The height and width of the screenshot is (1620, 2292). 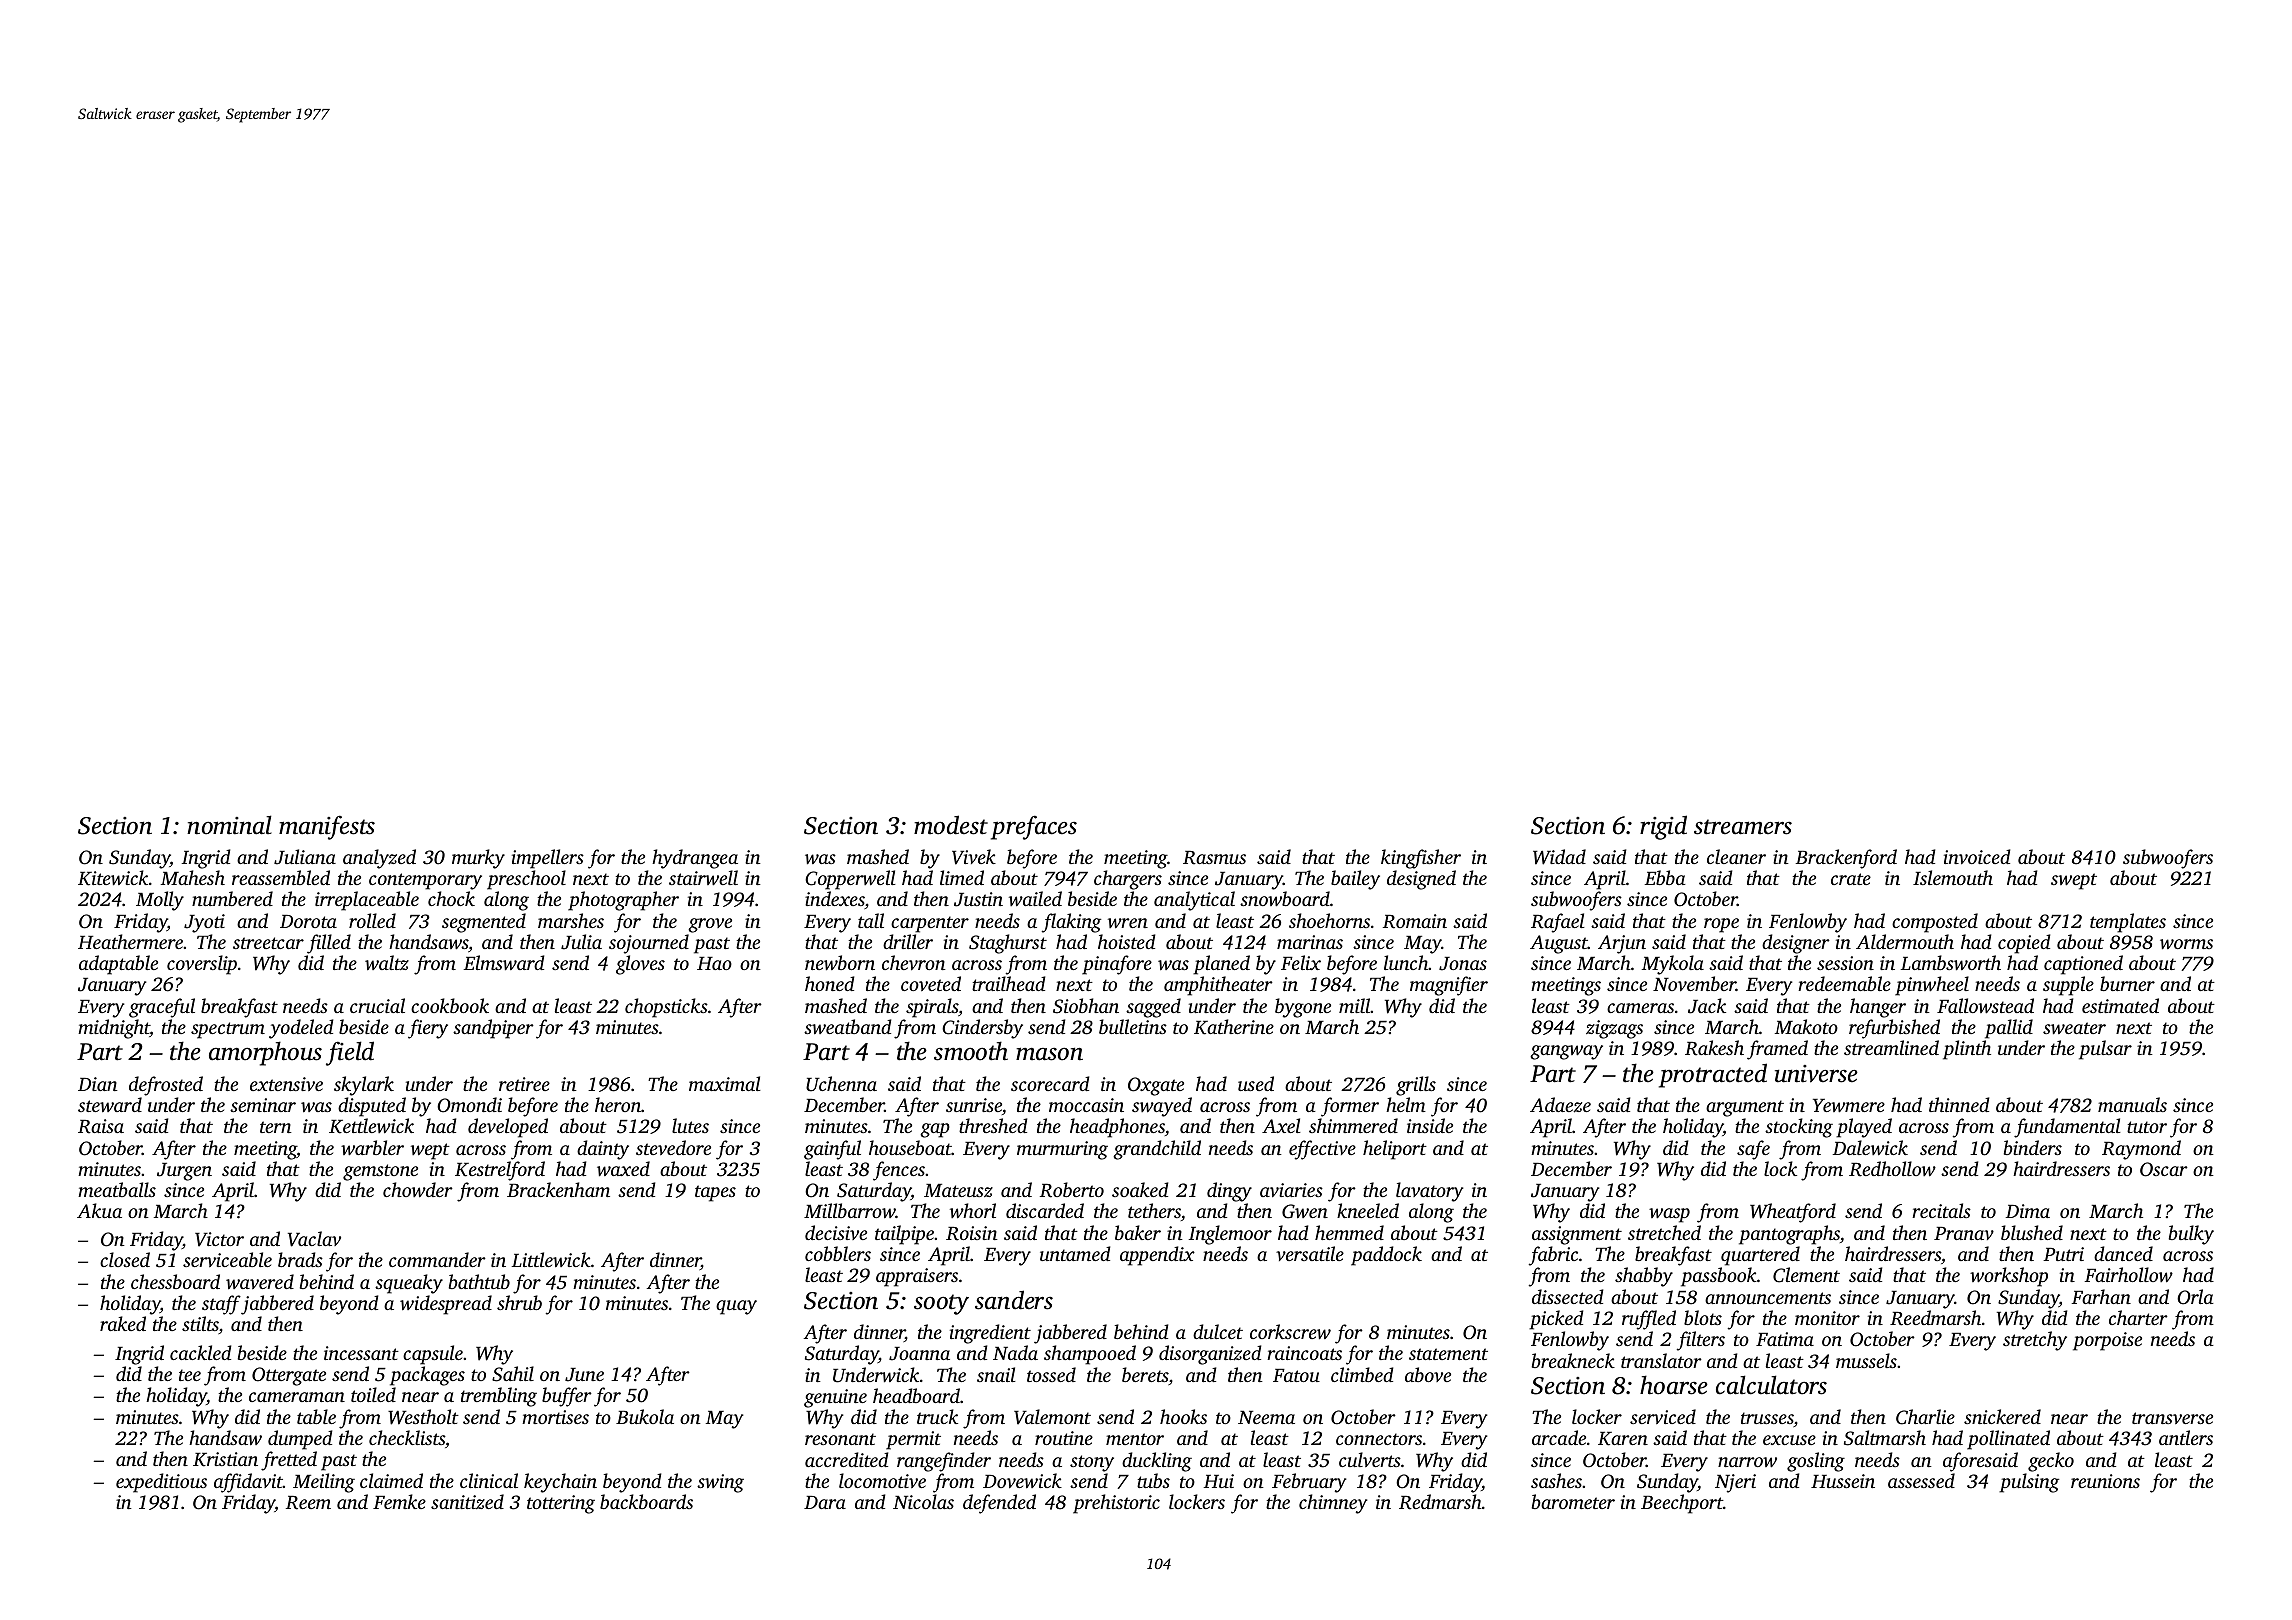 I want to click on modest, so click(x=951, y=825).
